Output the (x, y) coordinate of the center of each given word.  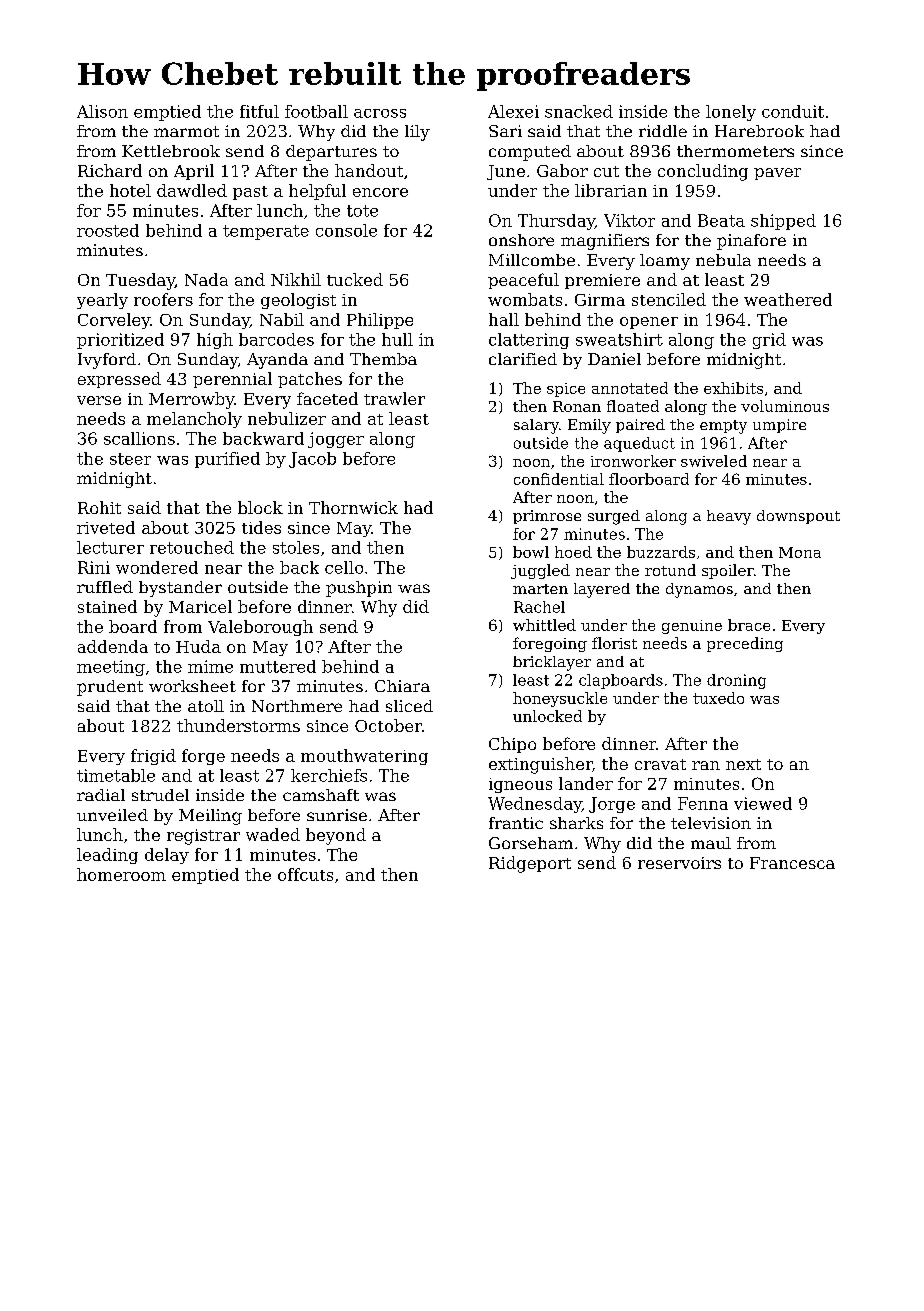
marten (540, 589)
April (194, 172)
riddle (663, 131)
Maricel (200, 606)
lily (417, 133)
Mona (800, 552)
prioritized (120, 341)
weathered (788, 299)
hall (504, 319)
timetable (116, 775)
